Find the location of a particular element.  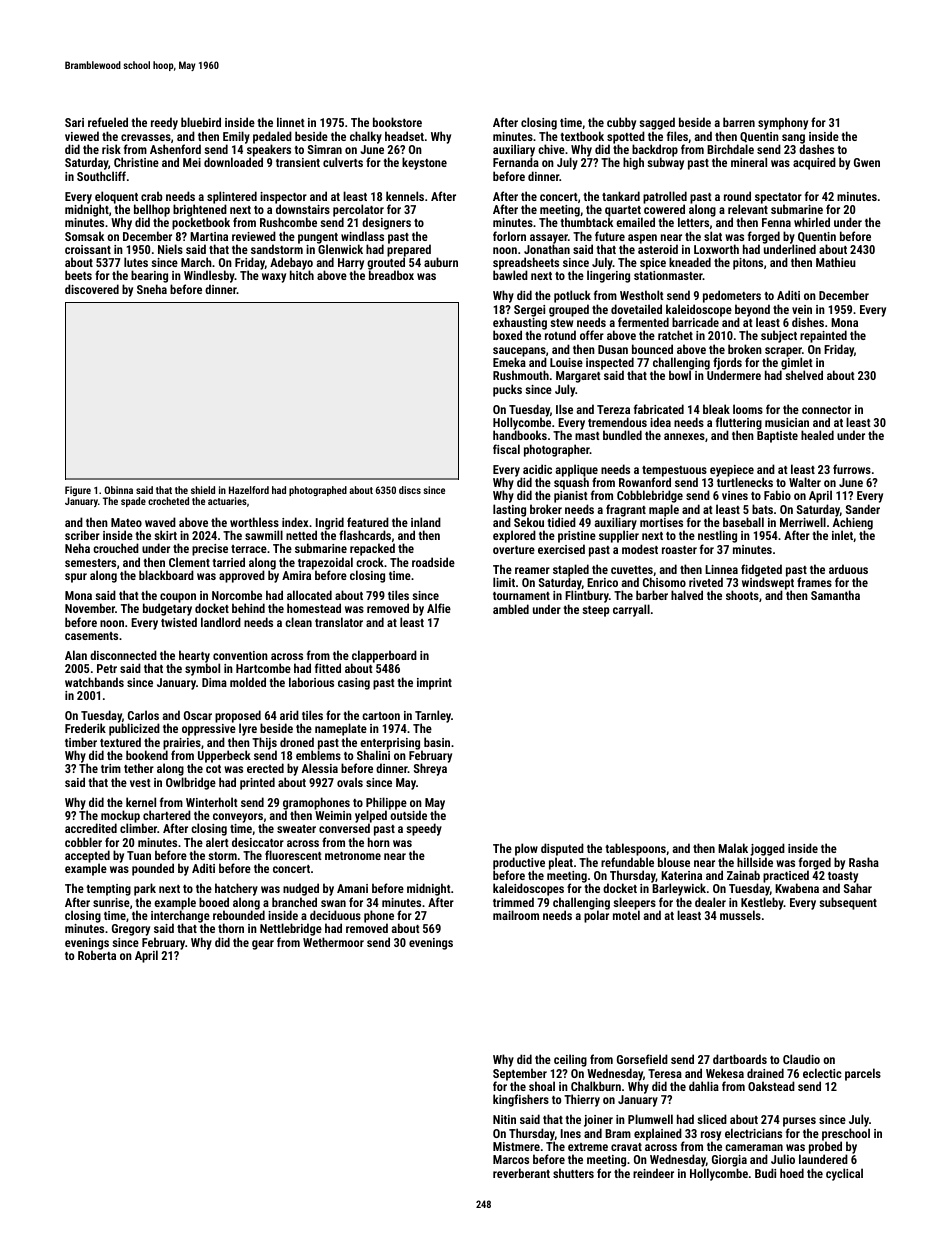

terrace is located at coordinates (249, 549).
